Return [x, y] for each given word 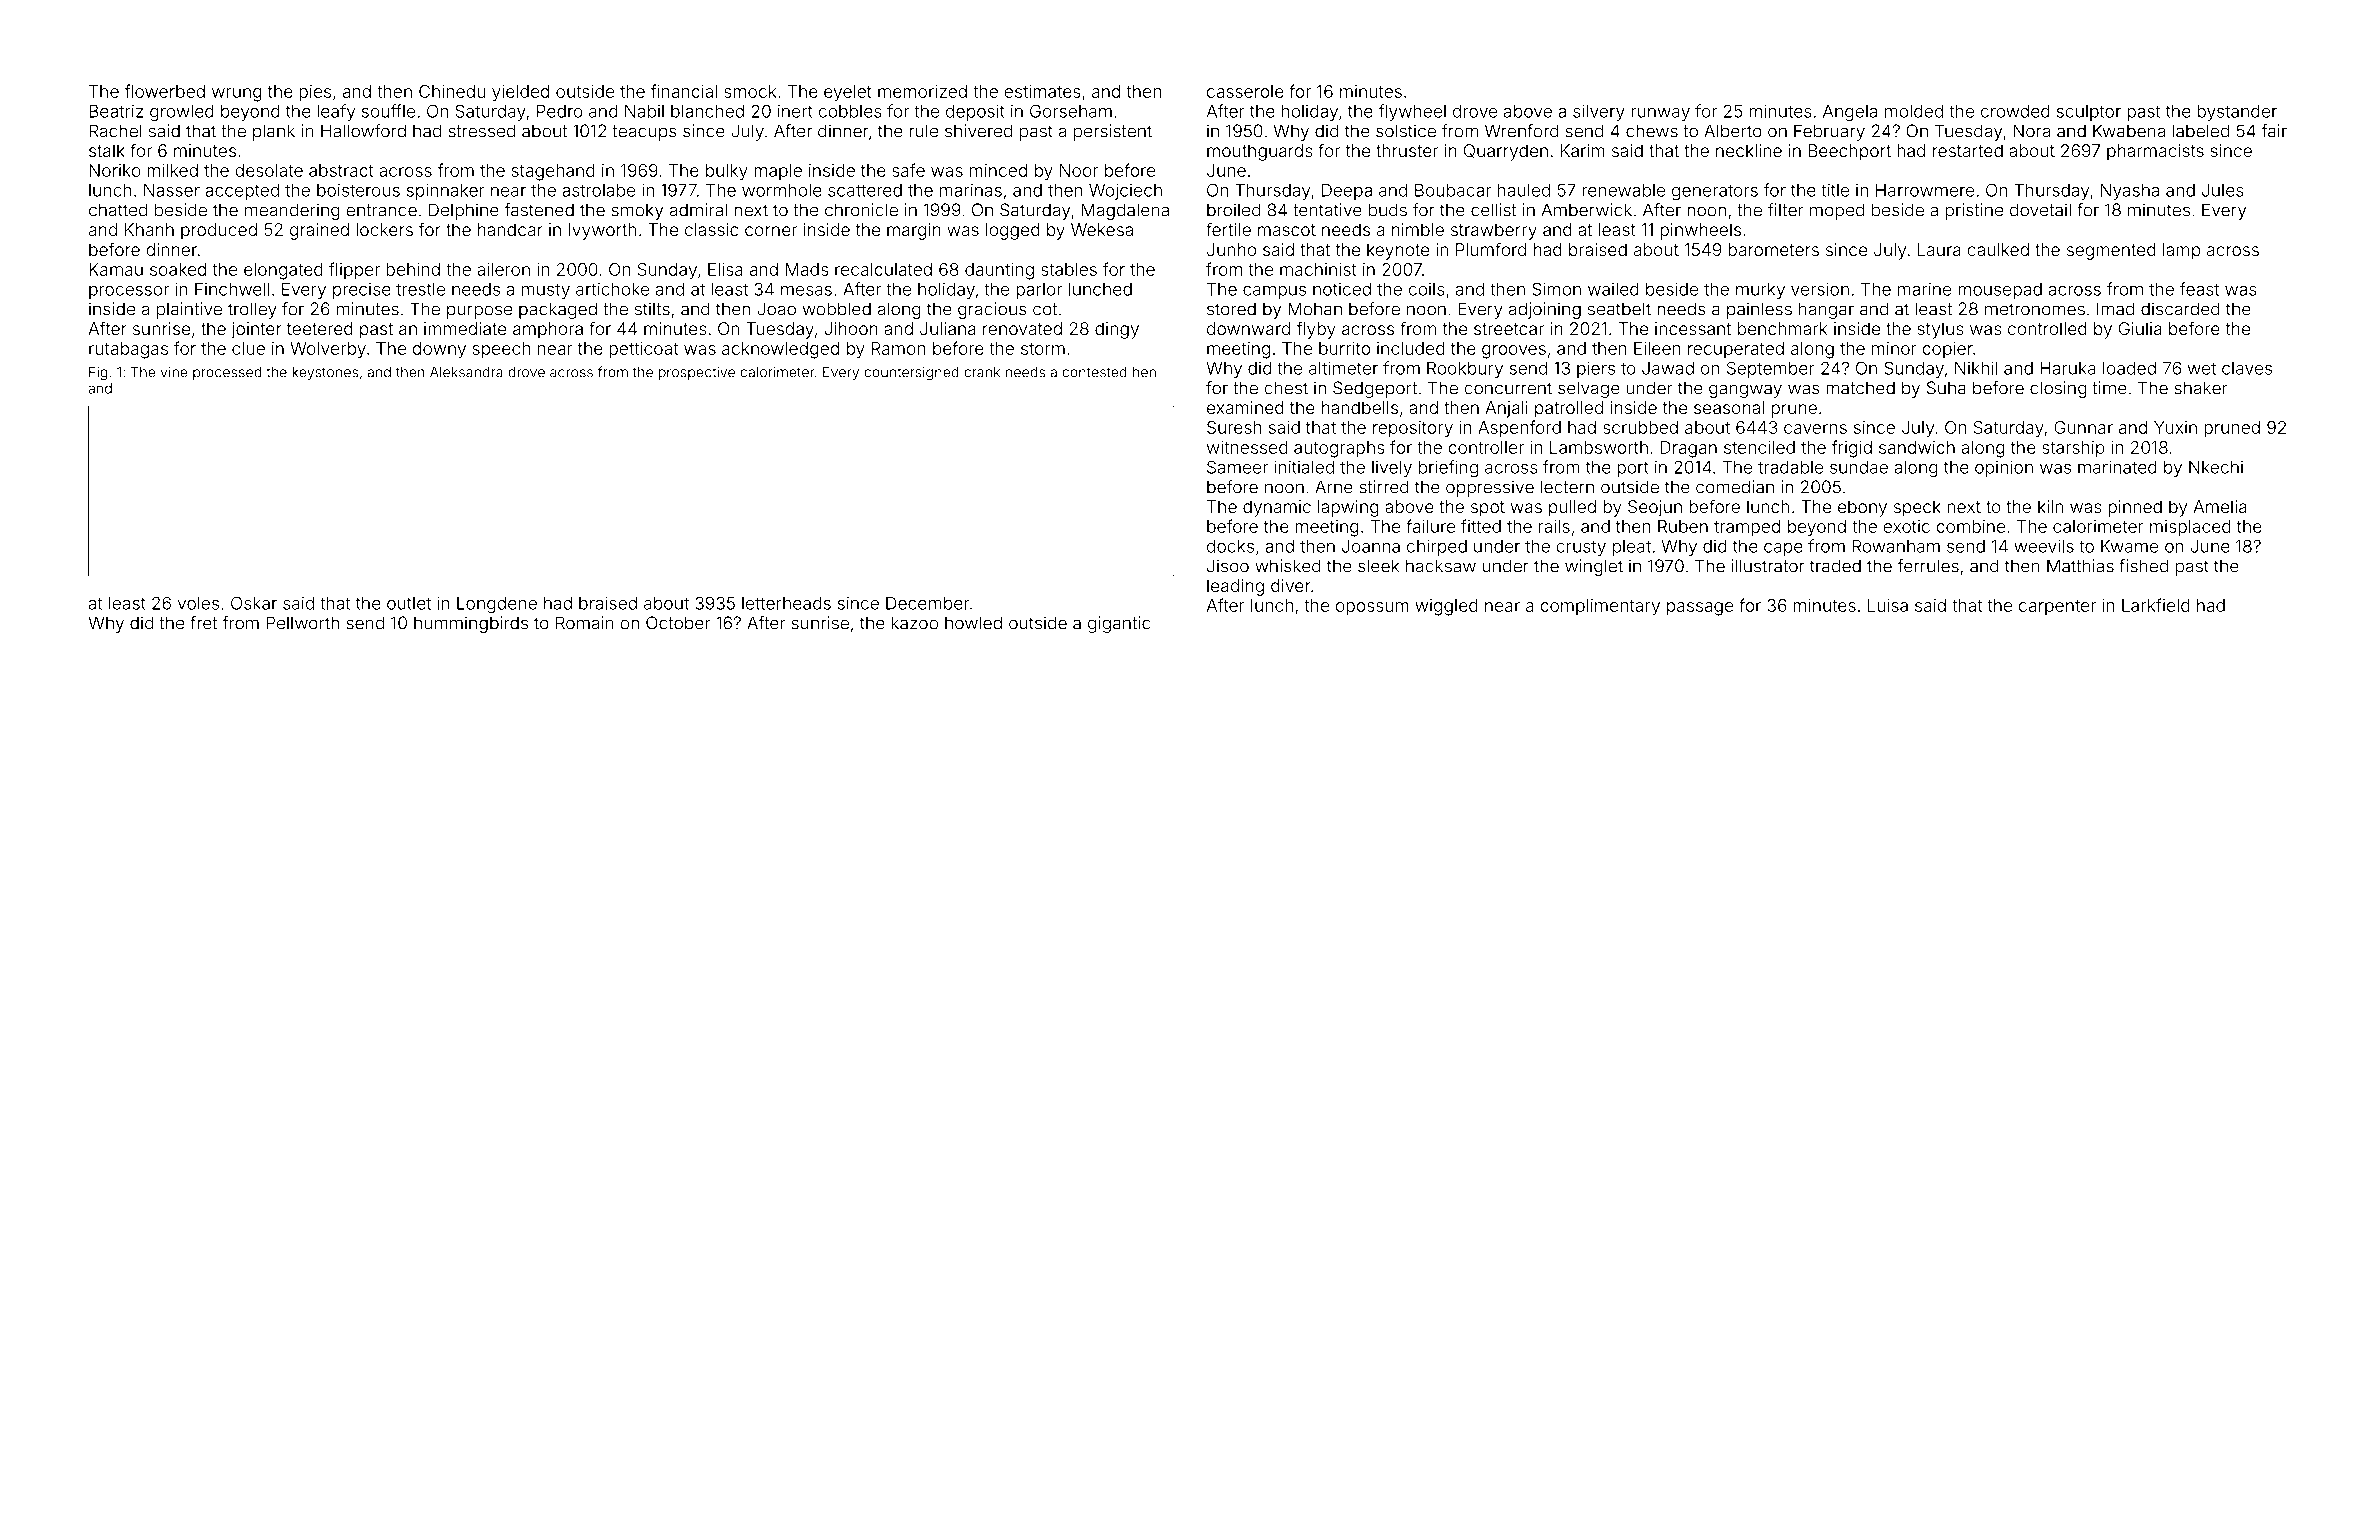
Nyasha [2130, 192]
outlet [409, 603]
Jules [2223, 190]
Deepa [1347, 192]
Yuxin [2175, 427]
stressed [481, 131]
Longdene [497, 605]
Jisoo [1228, 566]
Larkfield [2156, 605]
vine [174, 372]
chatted [118, 210]
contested [1094, 372]
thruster [1407, 150]
